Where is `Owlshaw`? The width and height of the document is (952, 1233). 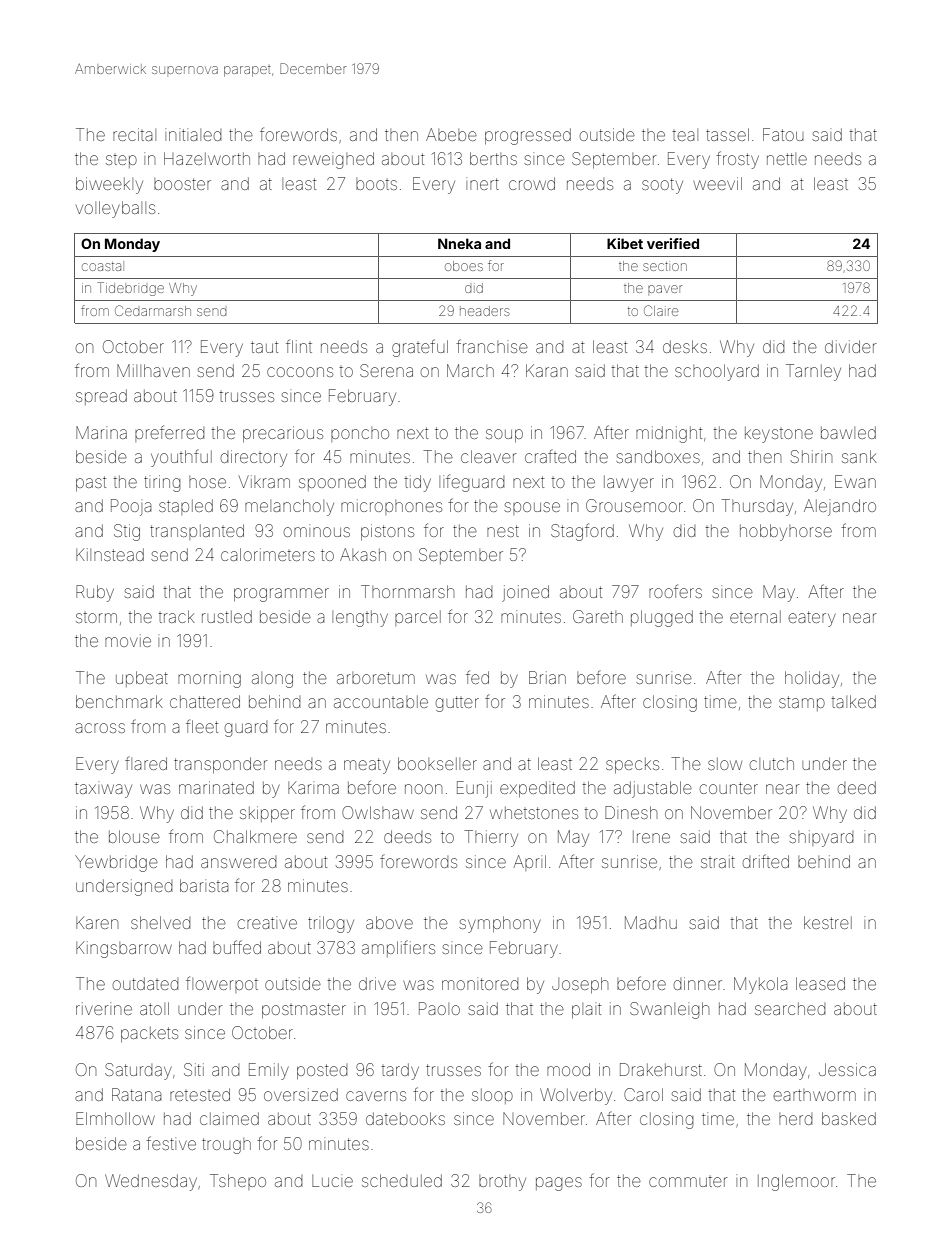 Owlshaw is located at coordinates (378, 812).
